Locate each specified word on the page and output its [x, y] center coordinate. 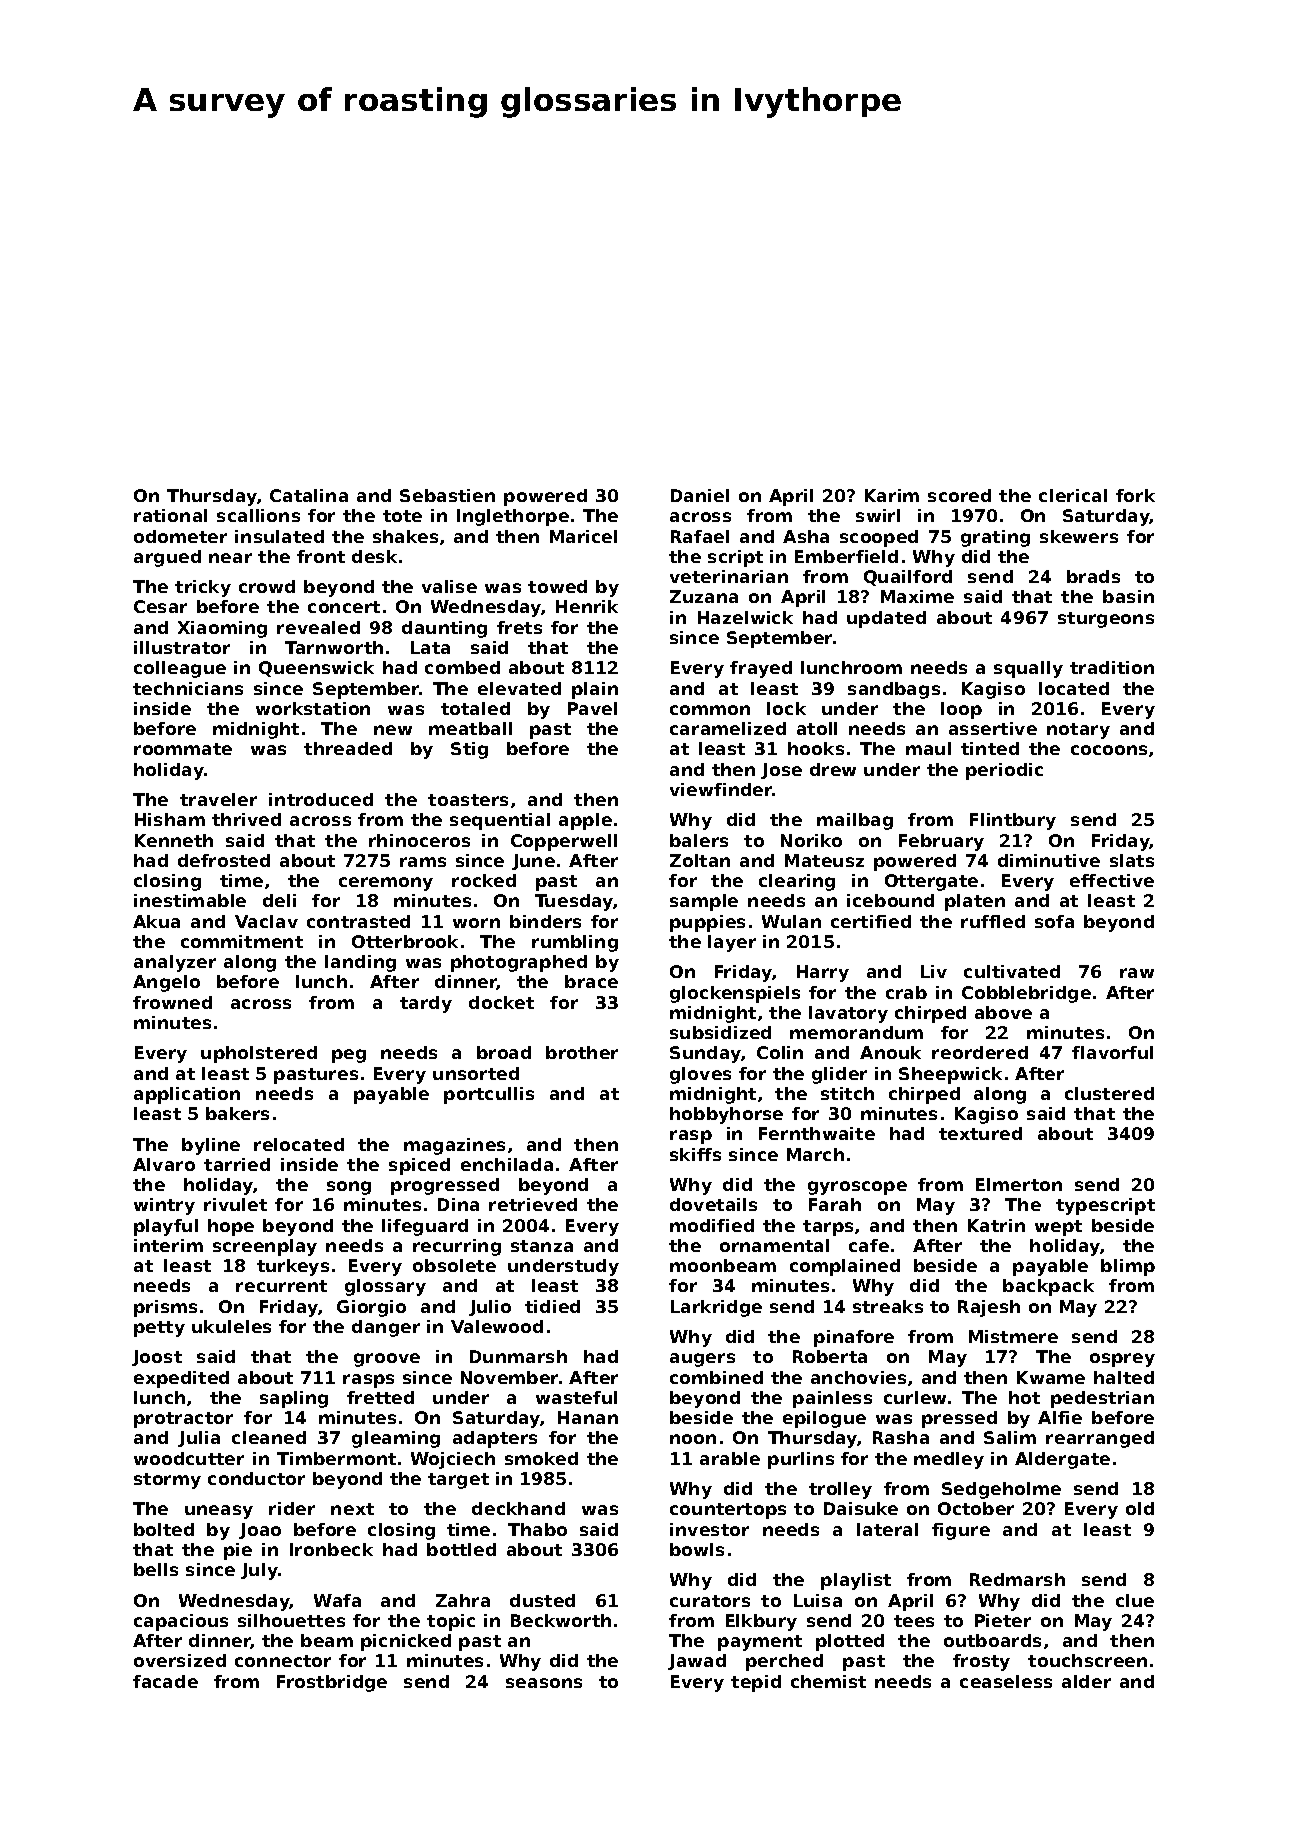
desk [374, 556]
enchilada [507, 1164]
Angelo [166, 983]
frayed [761, 669]
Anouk [890, 1052]
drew [833, 769]
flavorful [1112, 1052]
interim [168, 1245]
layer [732, 943]
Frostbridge [332, 1683]
